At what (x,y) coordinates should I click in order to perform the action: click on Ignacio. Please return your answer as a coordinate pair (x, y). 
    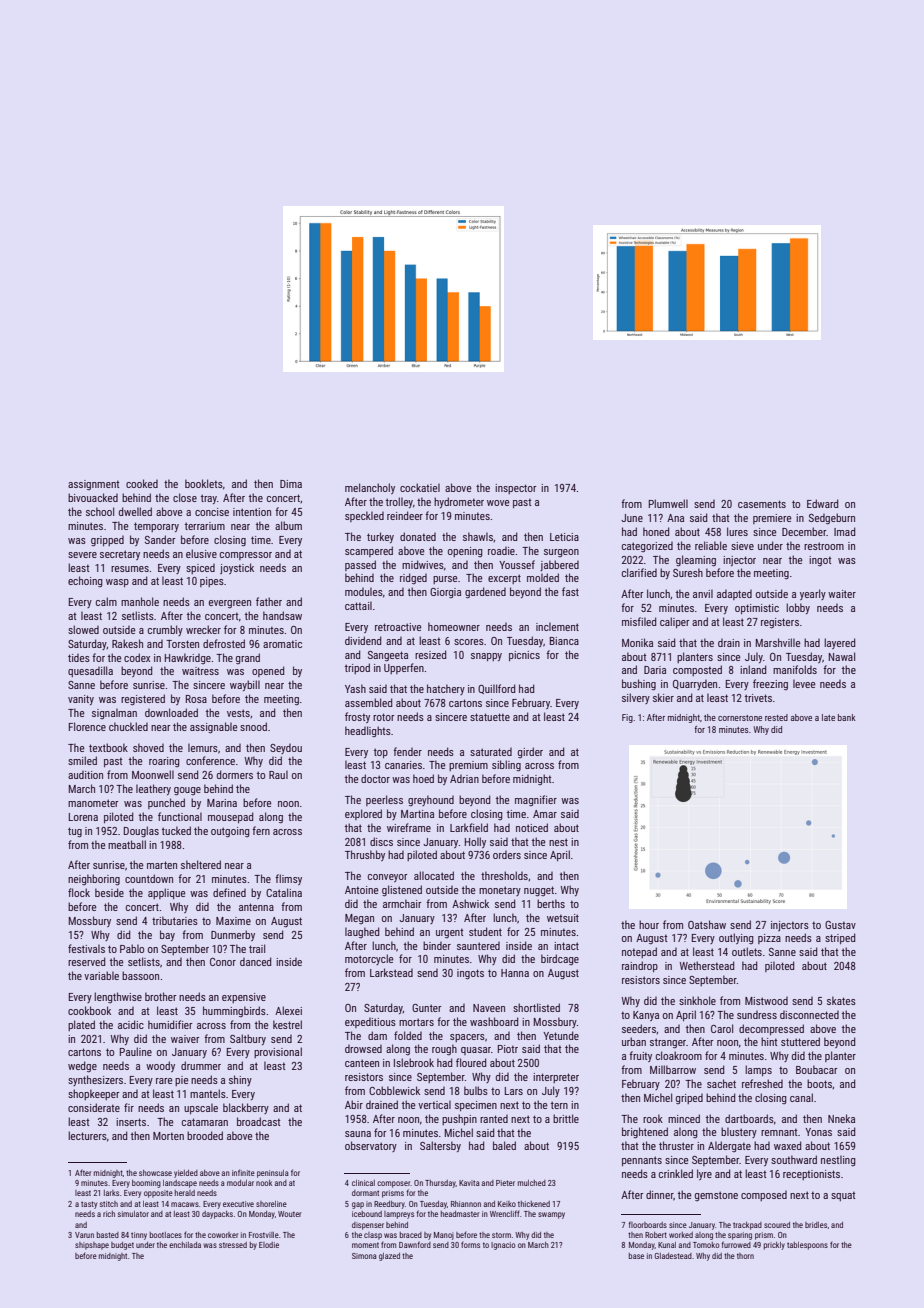
    Looking at the image, I should click on (503, 1246).
